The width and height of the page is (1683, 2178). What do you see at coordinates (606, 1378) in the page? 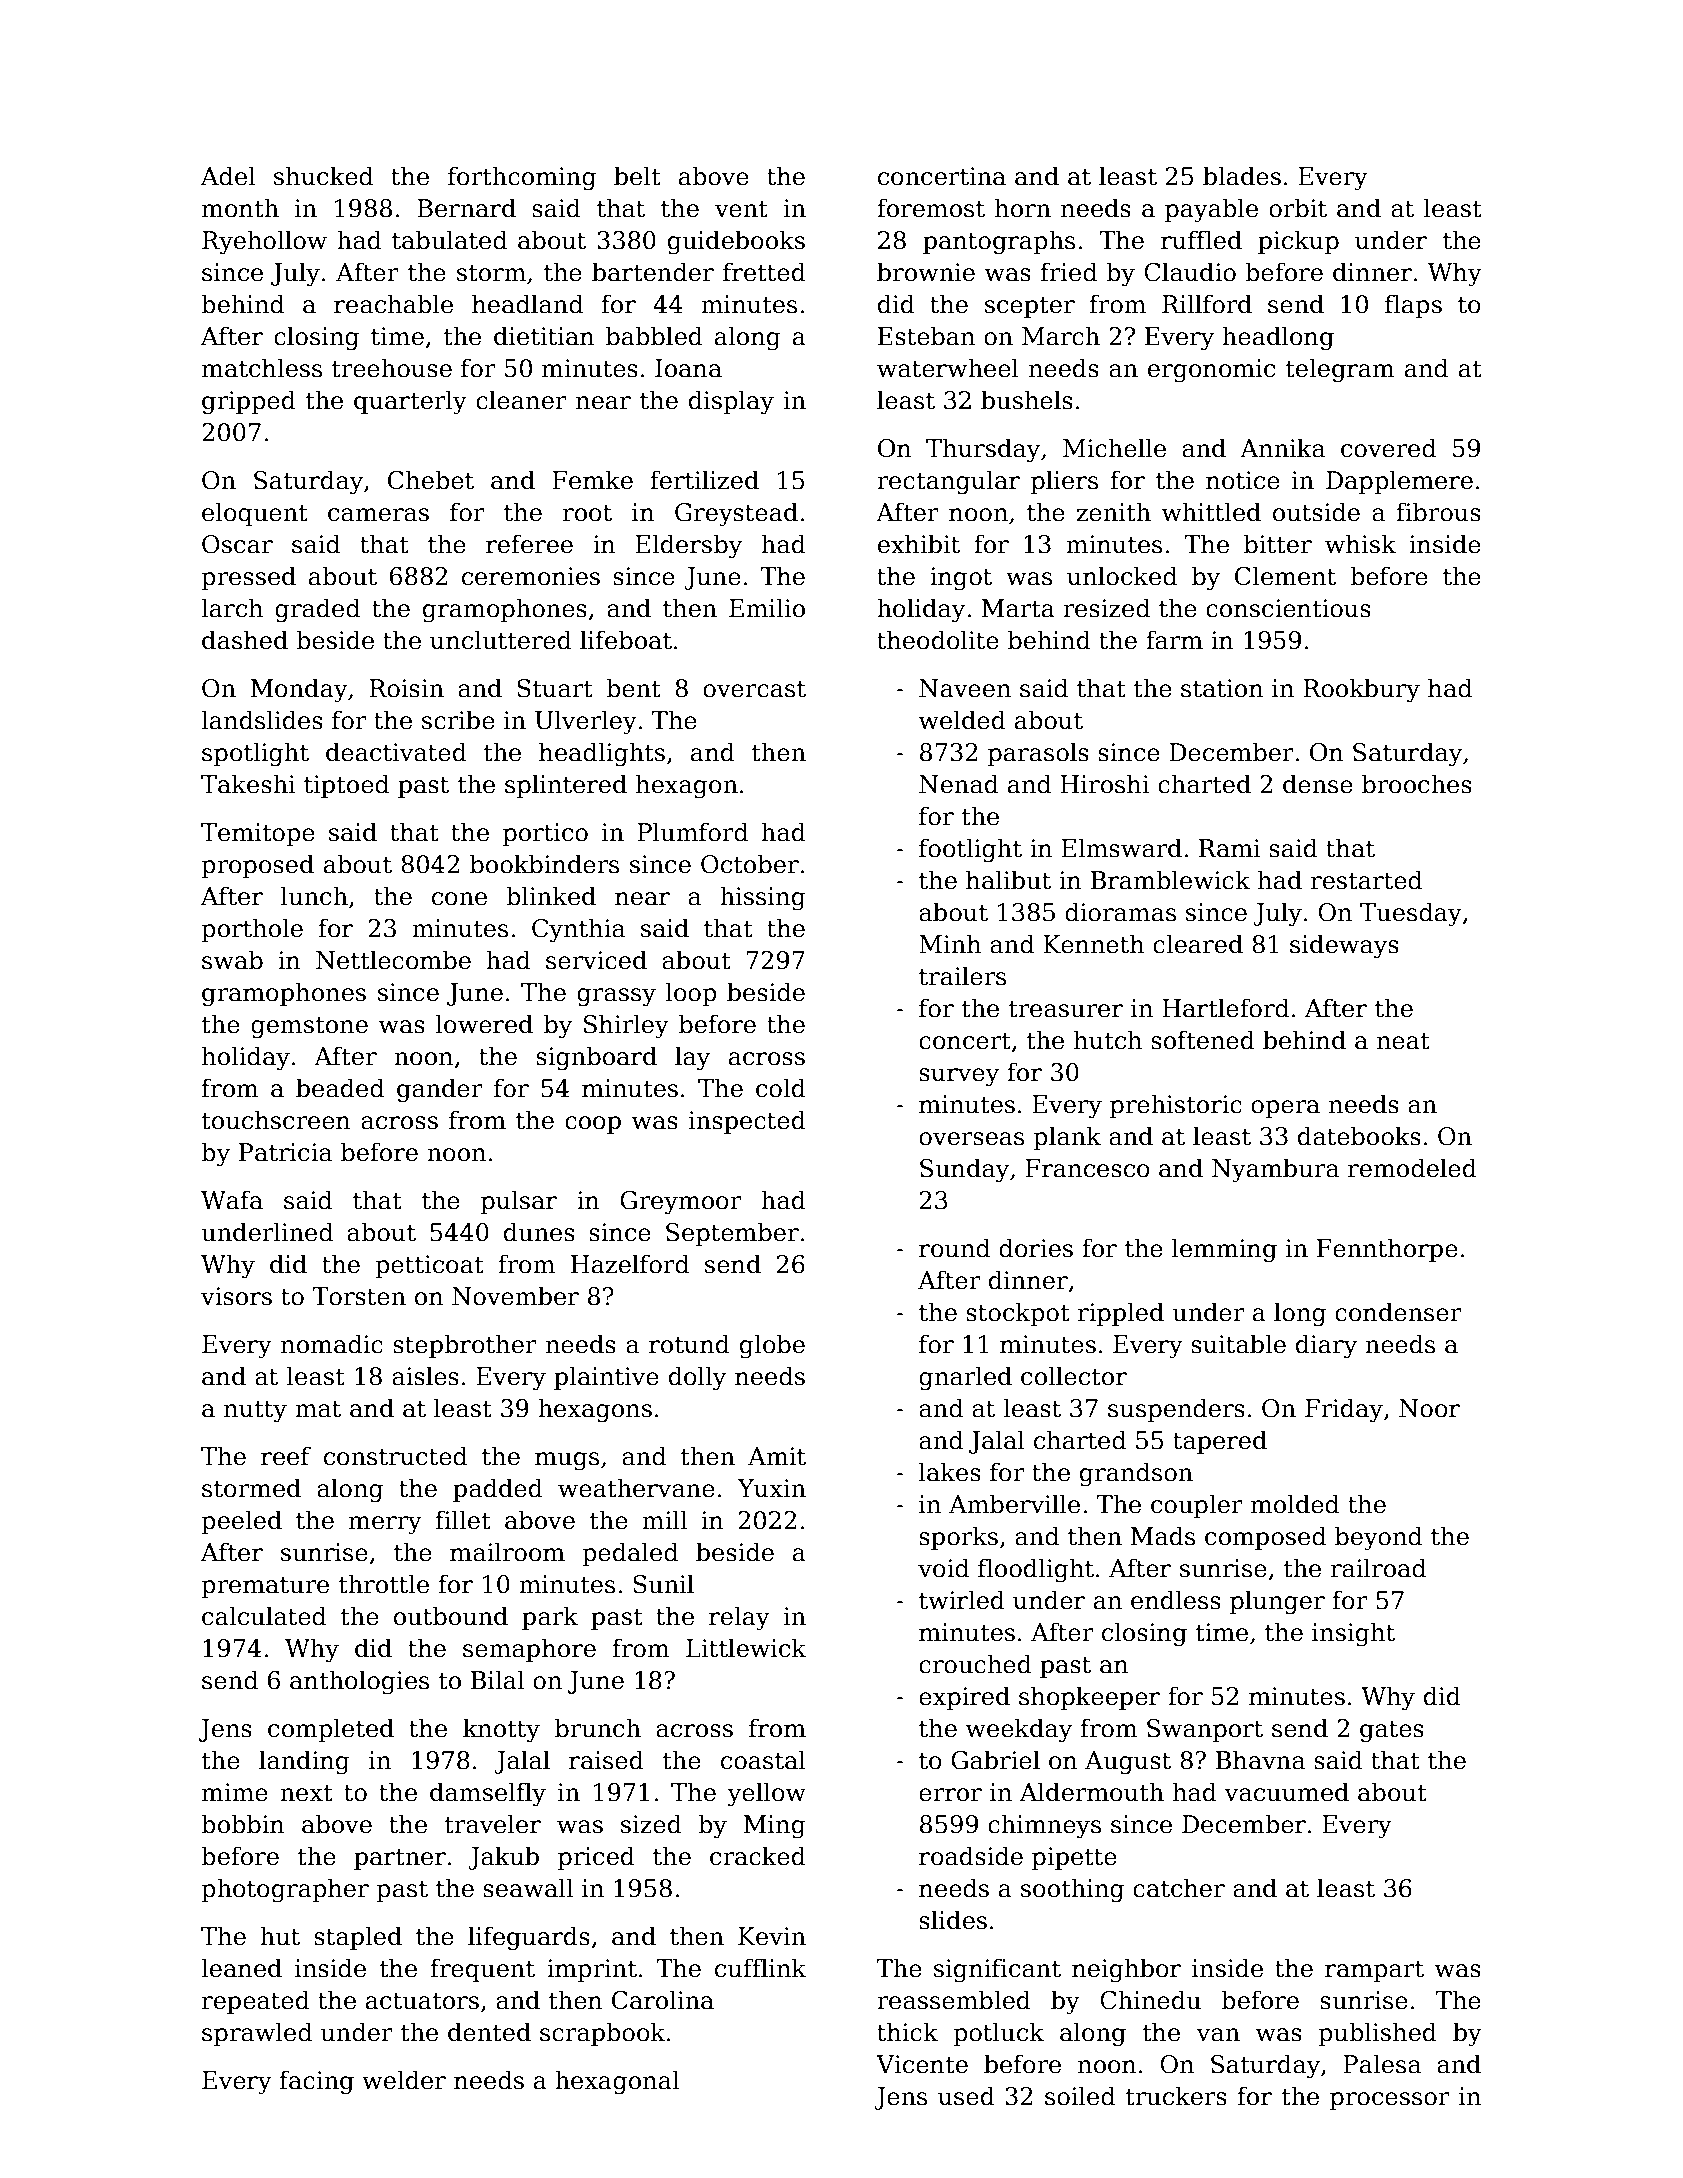
I see `plaintive` at bounding box center [606, 1378].
